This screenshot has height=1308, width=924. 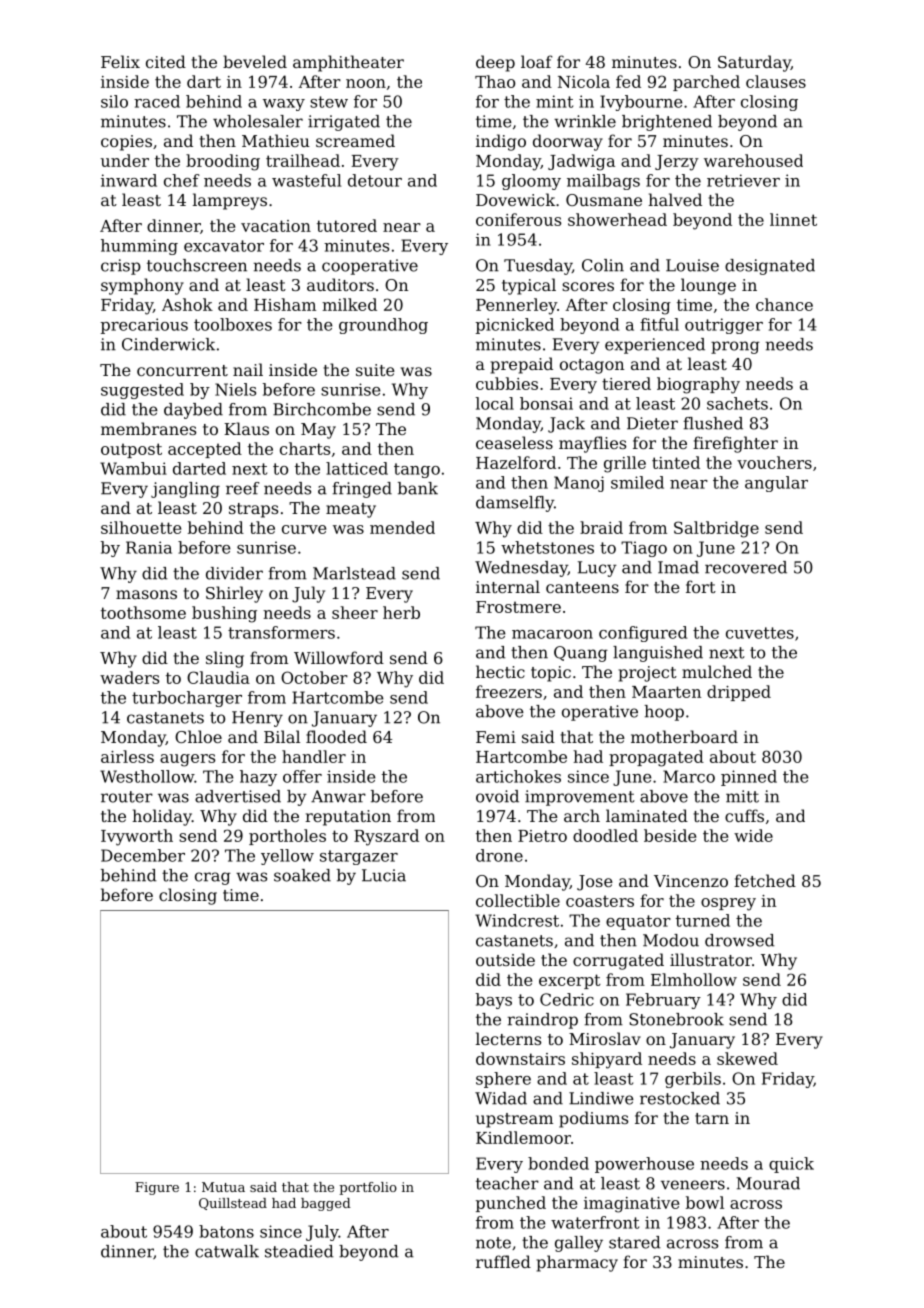 I want to click on Felix, so click(x=120, y=61).
